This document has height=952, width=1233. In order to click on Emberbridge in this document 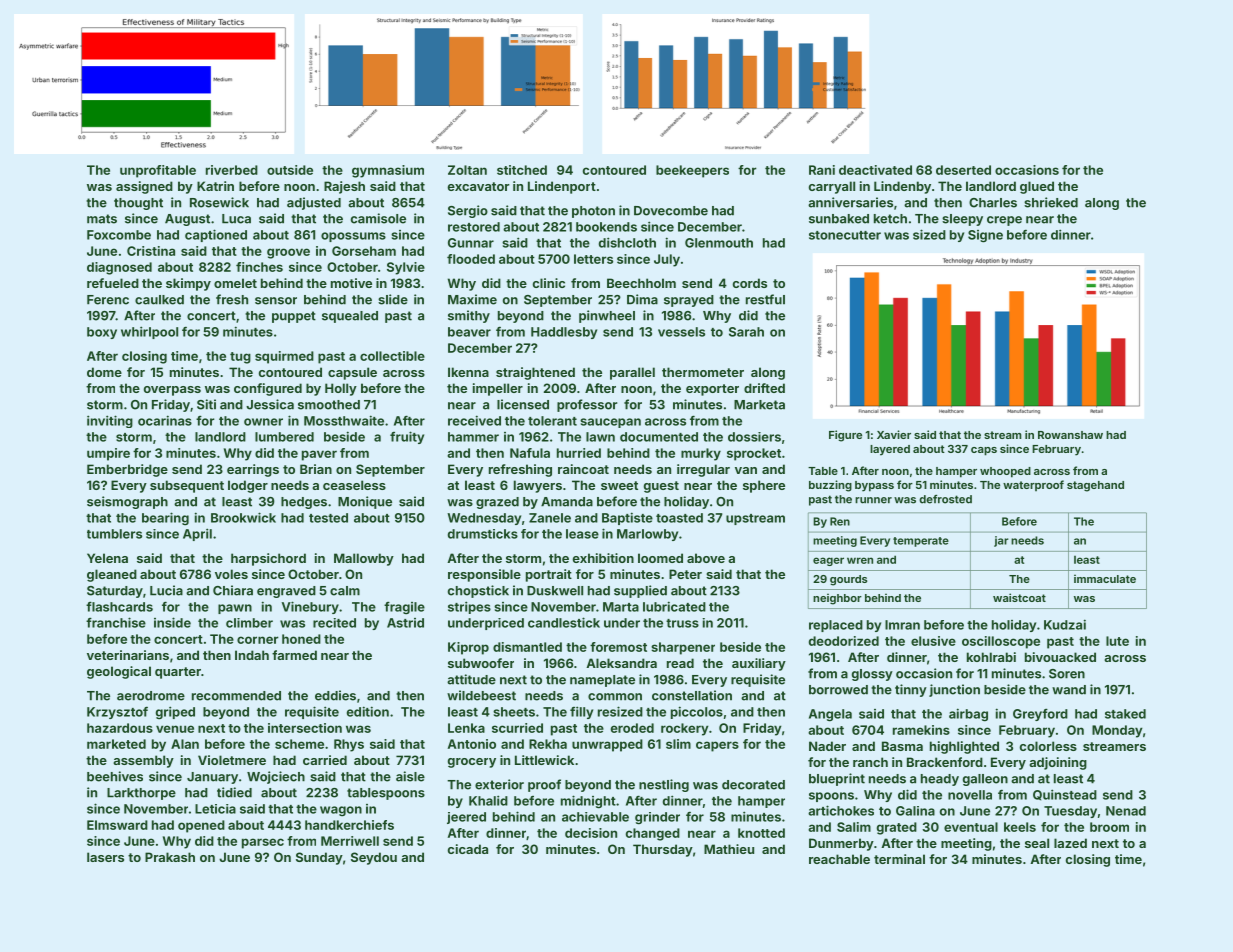, I will do `click(127, 470)`.
